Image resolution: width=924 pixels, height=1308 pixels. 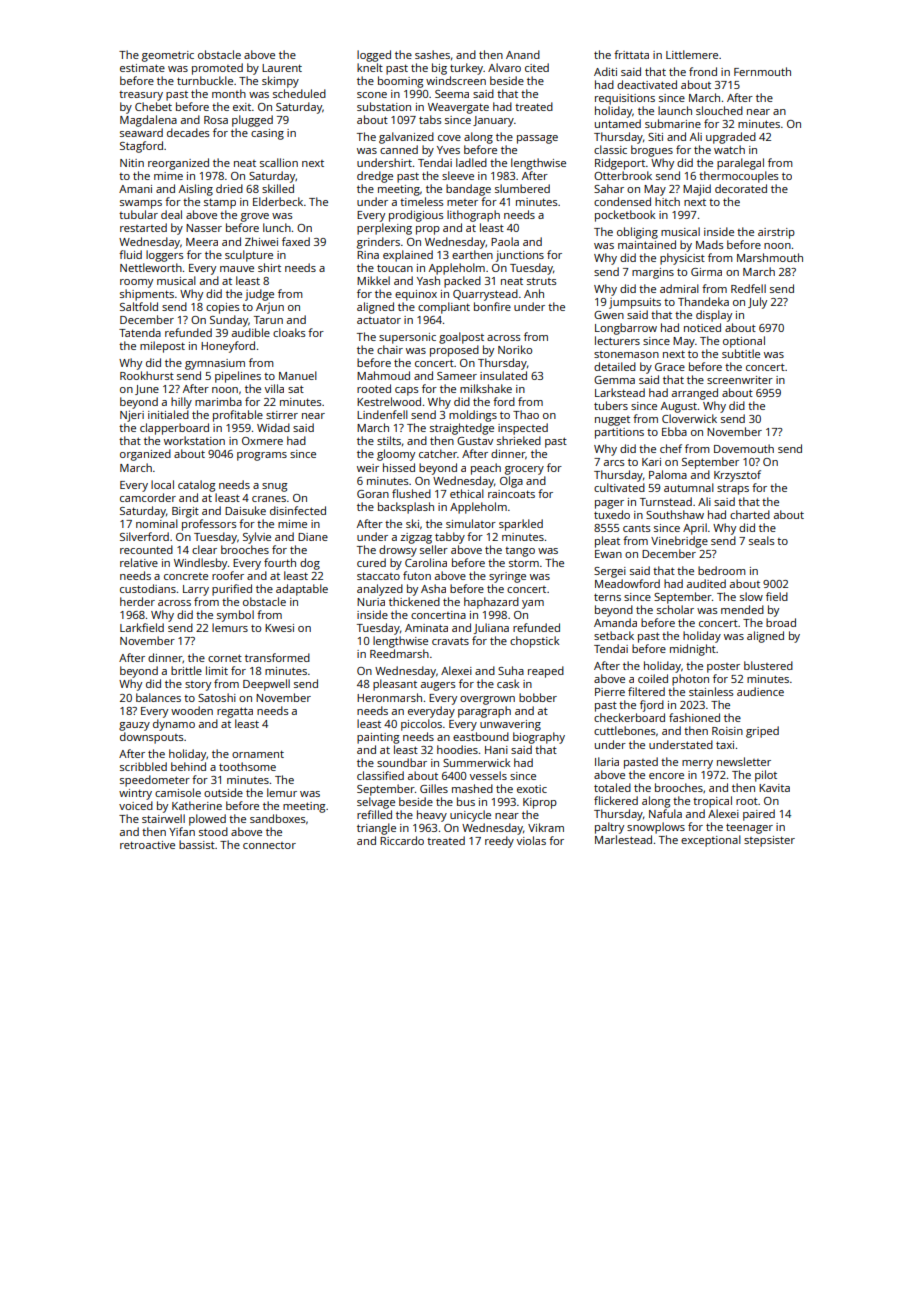 I want to click on Anand, so click(x=523, y=54).
